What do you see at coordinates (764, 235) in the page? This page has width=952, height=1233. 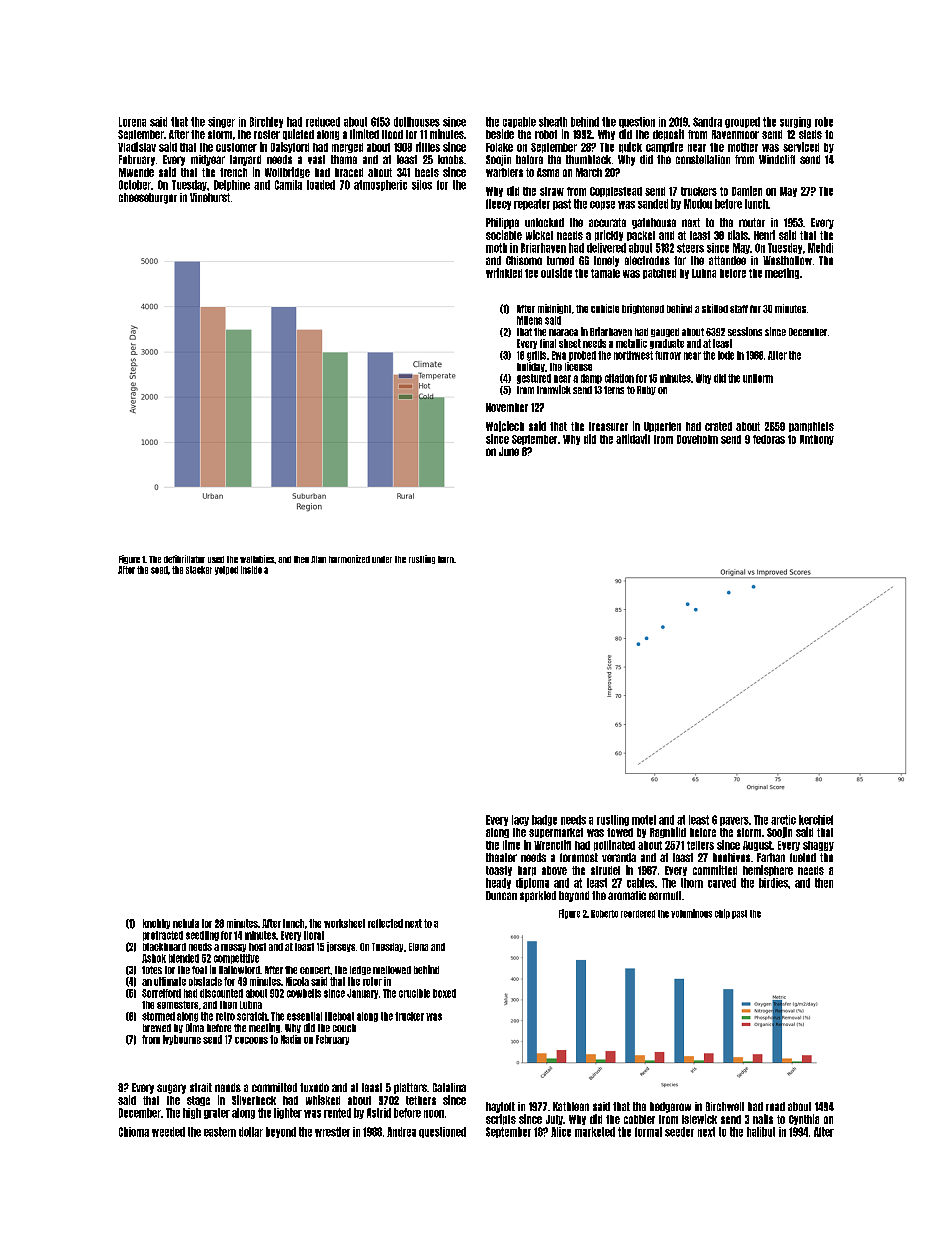 I see `Henri` at bounding box center [764, 235].
